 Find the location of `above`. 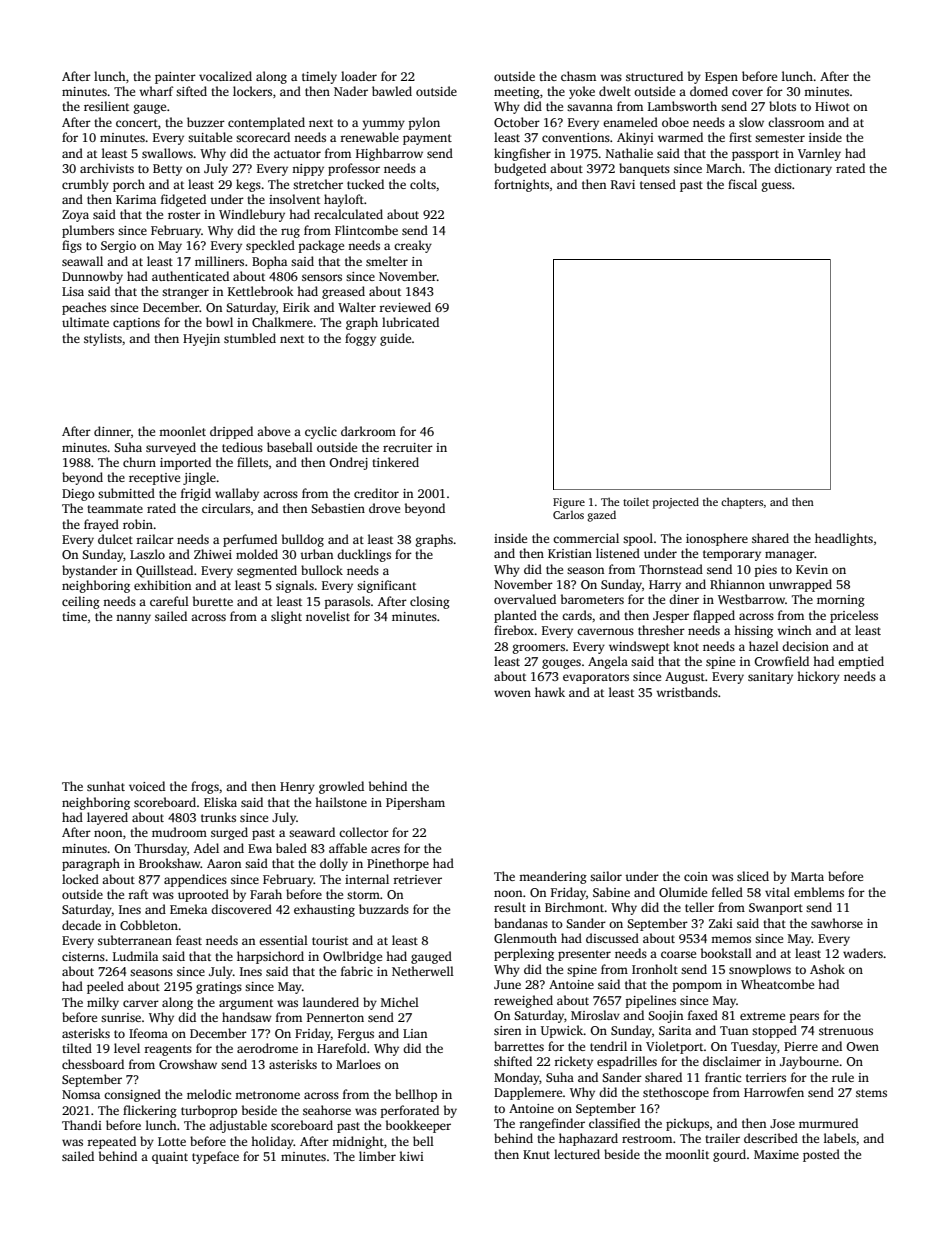

above is located at coordinates (273, 431).
